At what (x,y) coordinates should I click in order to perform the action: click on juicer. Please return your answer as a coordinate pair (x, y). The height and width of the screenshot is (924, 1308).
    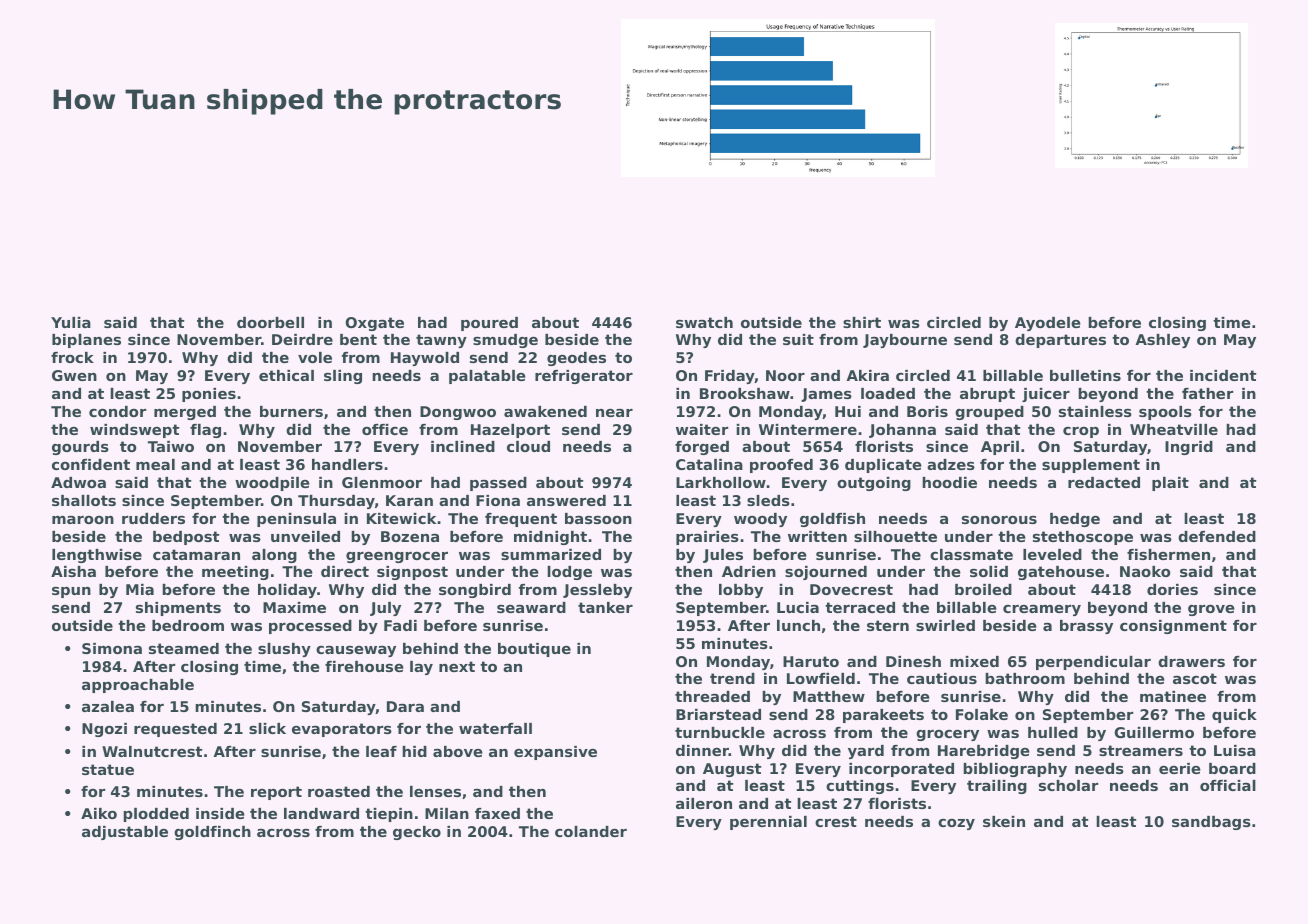
    Looking at the image, I should click on (1046, 395).
